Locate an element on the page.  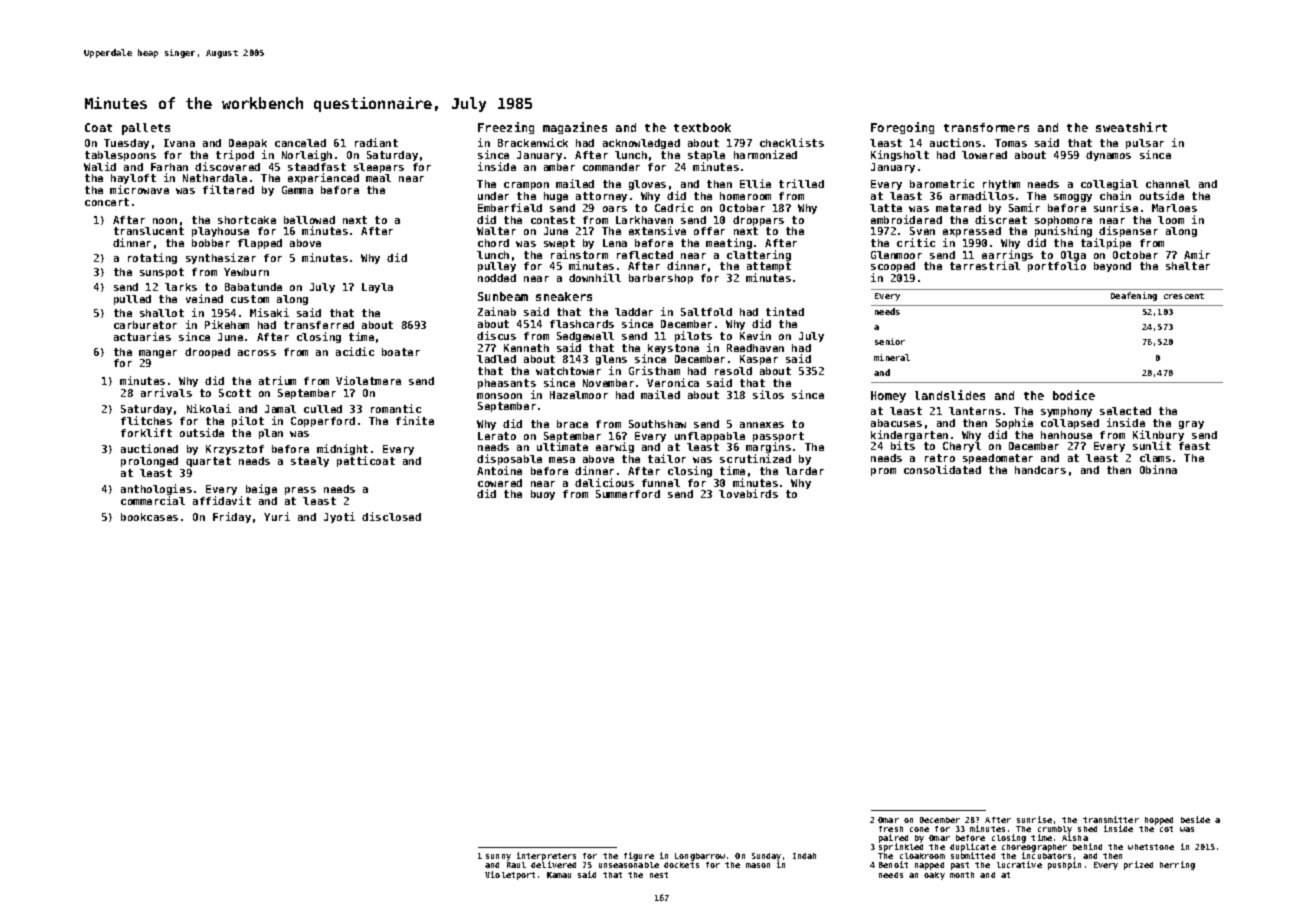
handcars is located at coordinates (1040, 470).
